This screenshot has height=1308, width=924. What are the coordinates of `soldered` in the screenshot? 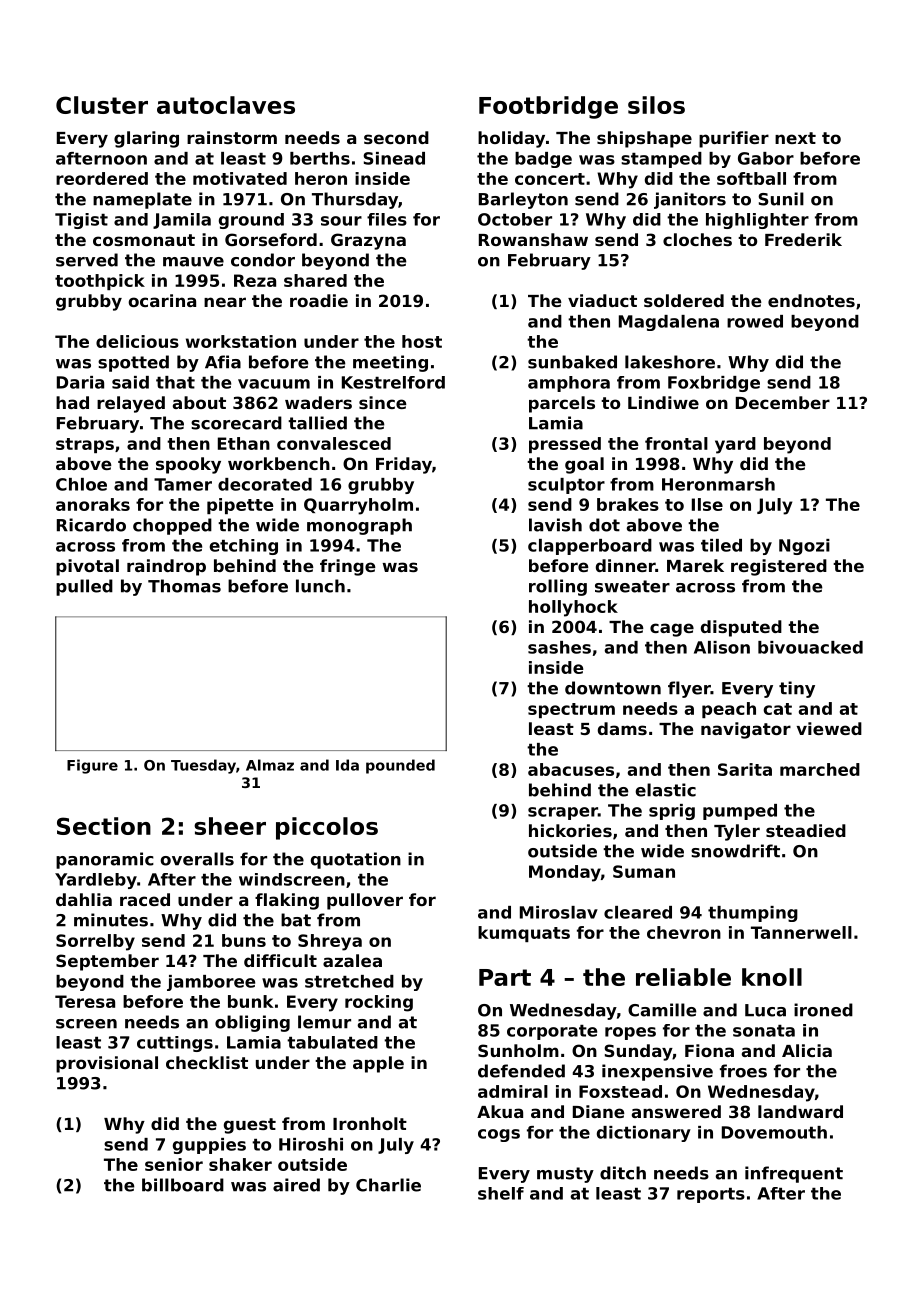 It's located at (684, 300).
